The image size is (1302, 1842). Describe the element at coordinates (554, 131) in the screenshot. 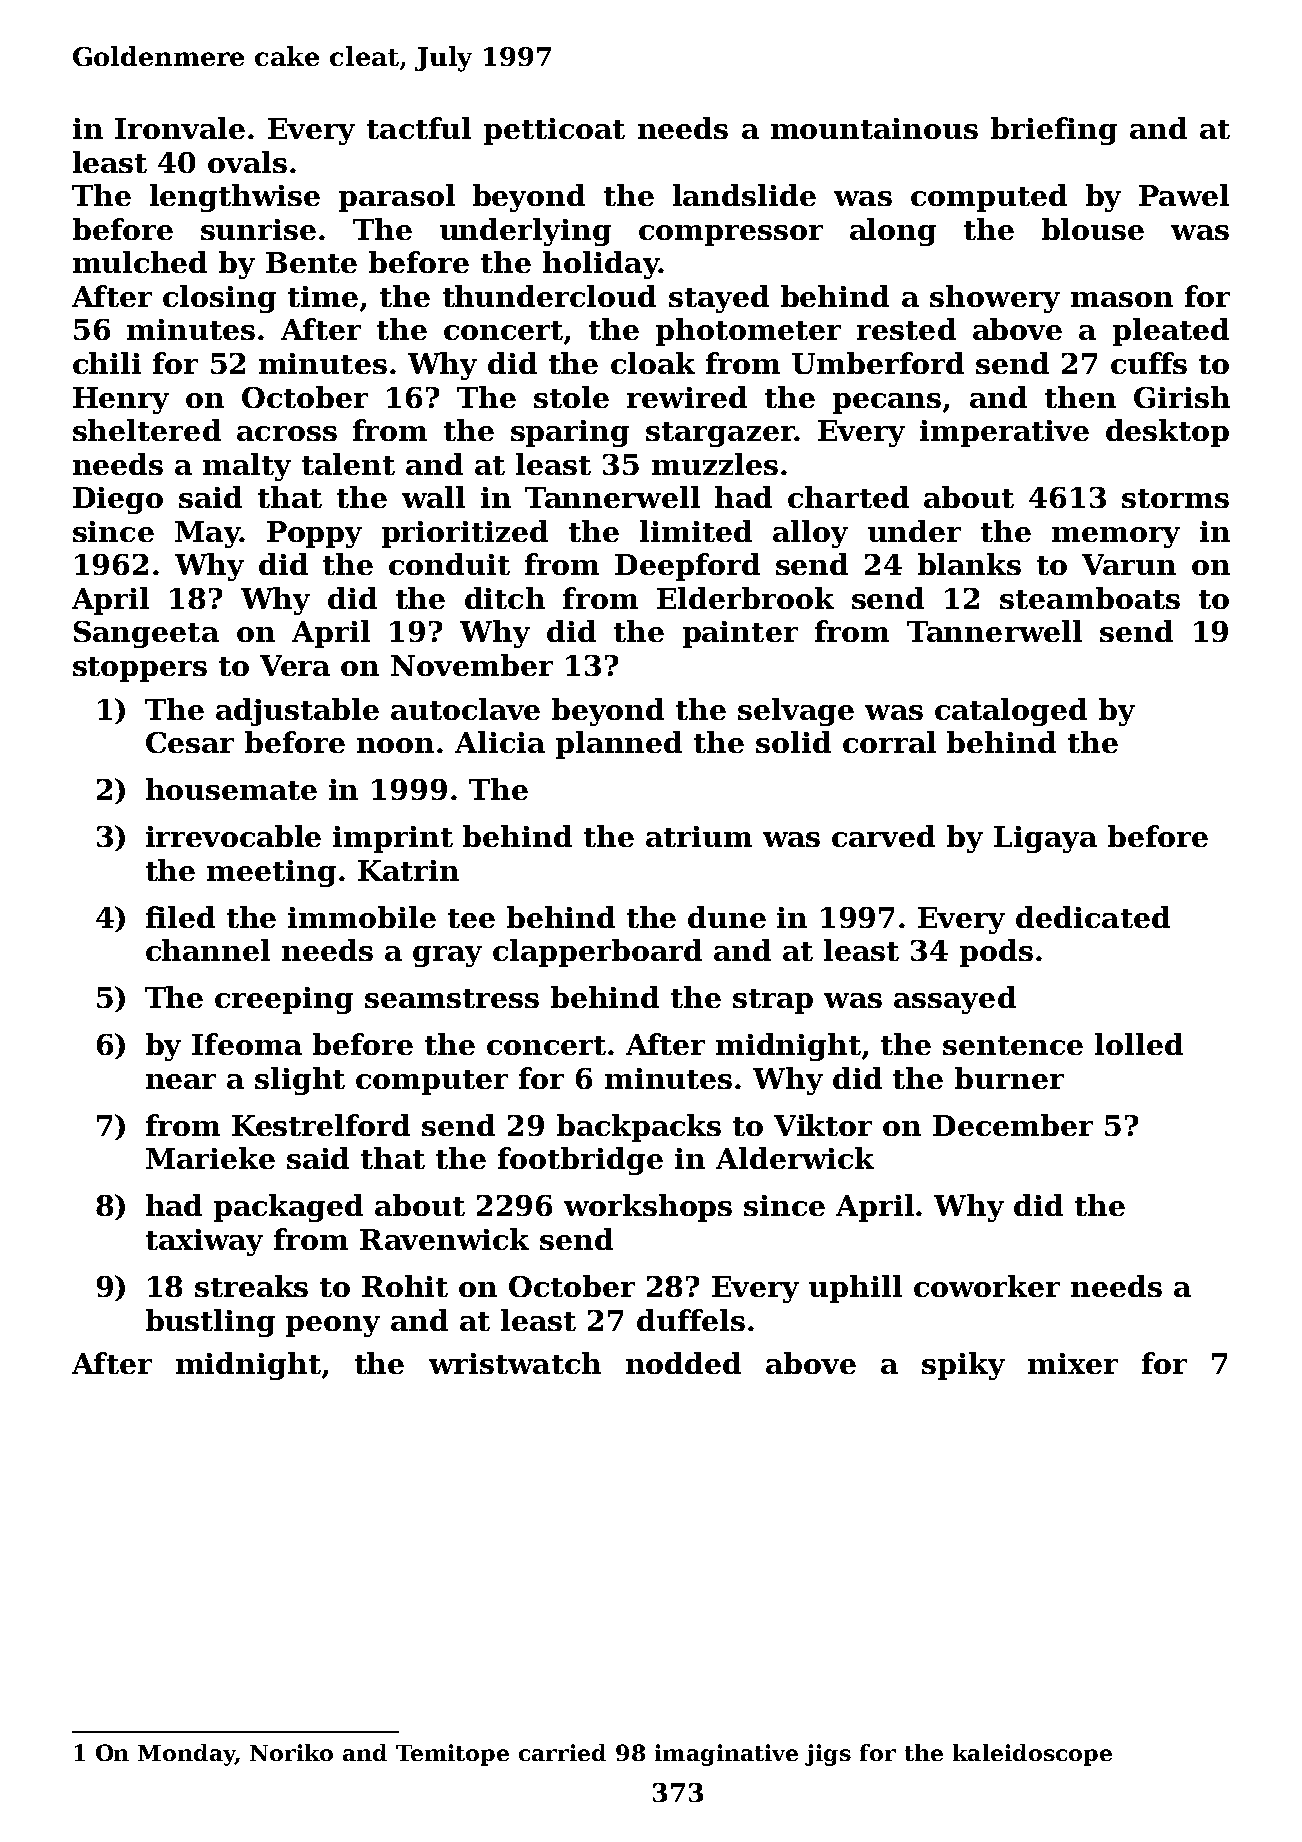

I see `petticoat` at that location.
